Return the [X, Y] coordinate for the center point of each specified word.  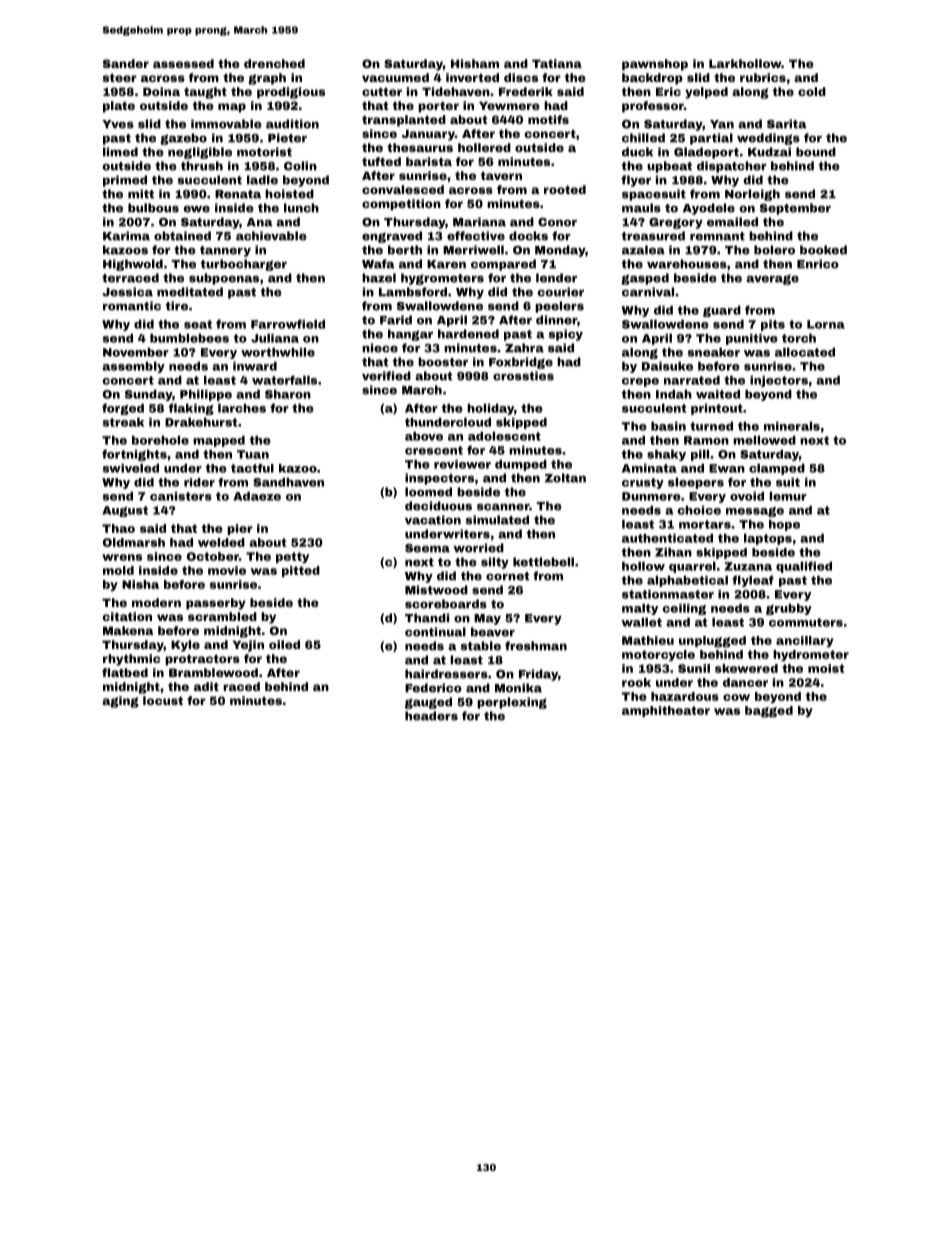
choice [699, 510]
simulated [497, 520]
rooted [565, 189]
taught [205, 93]
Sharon [288, 394]
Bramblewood [213, 672]
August [125, 511]
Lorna [826, 324]
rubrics [763, 77]
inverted [472, 77]
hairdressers [446, 674]
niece [380, 348]
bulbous [153, 208]
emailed [732, 222]
